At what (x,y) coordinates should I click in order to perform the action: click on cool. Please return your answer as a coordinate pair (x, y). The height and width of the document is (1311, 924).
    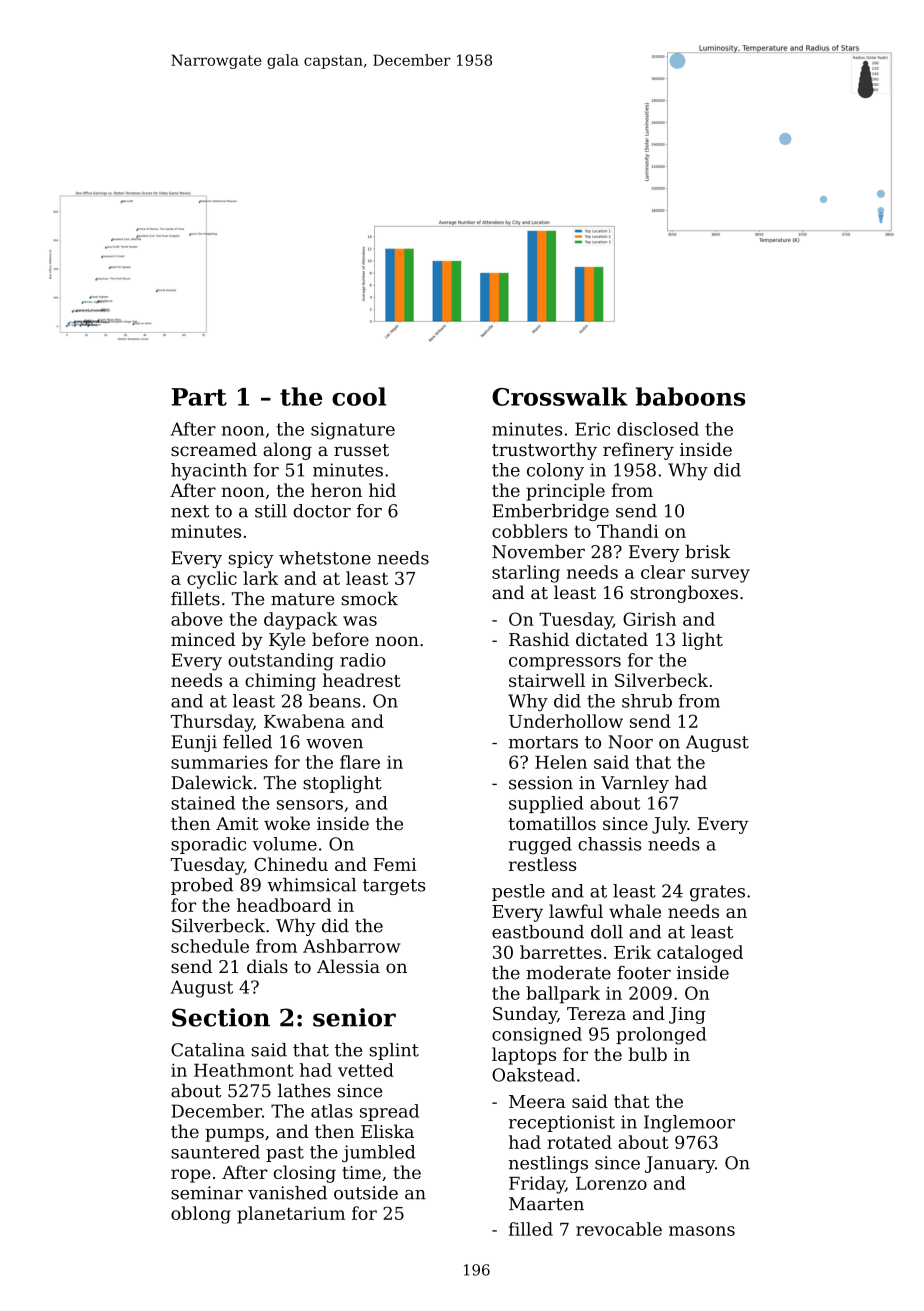
    Looking at the image, I should click on (359, 396).
